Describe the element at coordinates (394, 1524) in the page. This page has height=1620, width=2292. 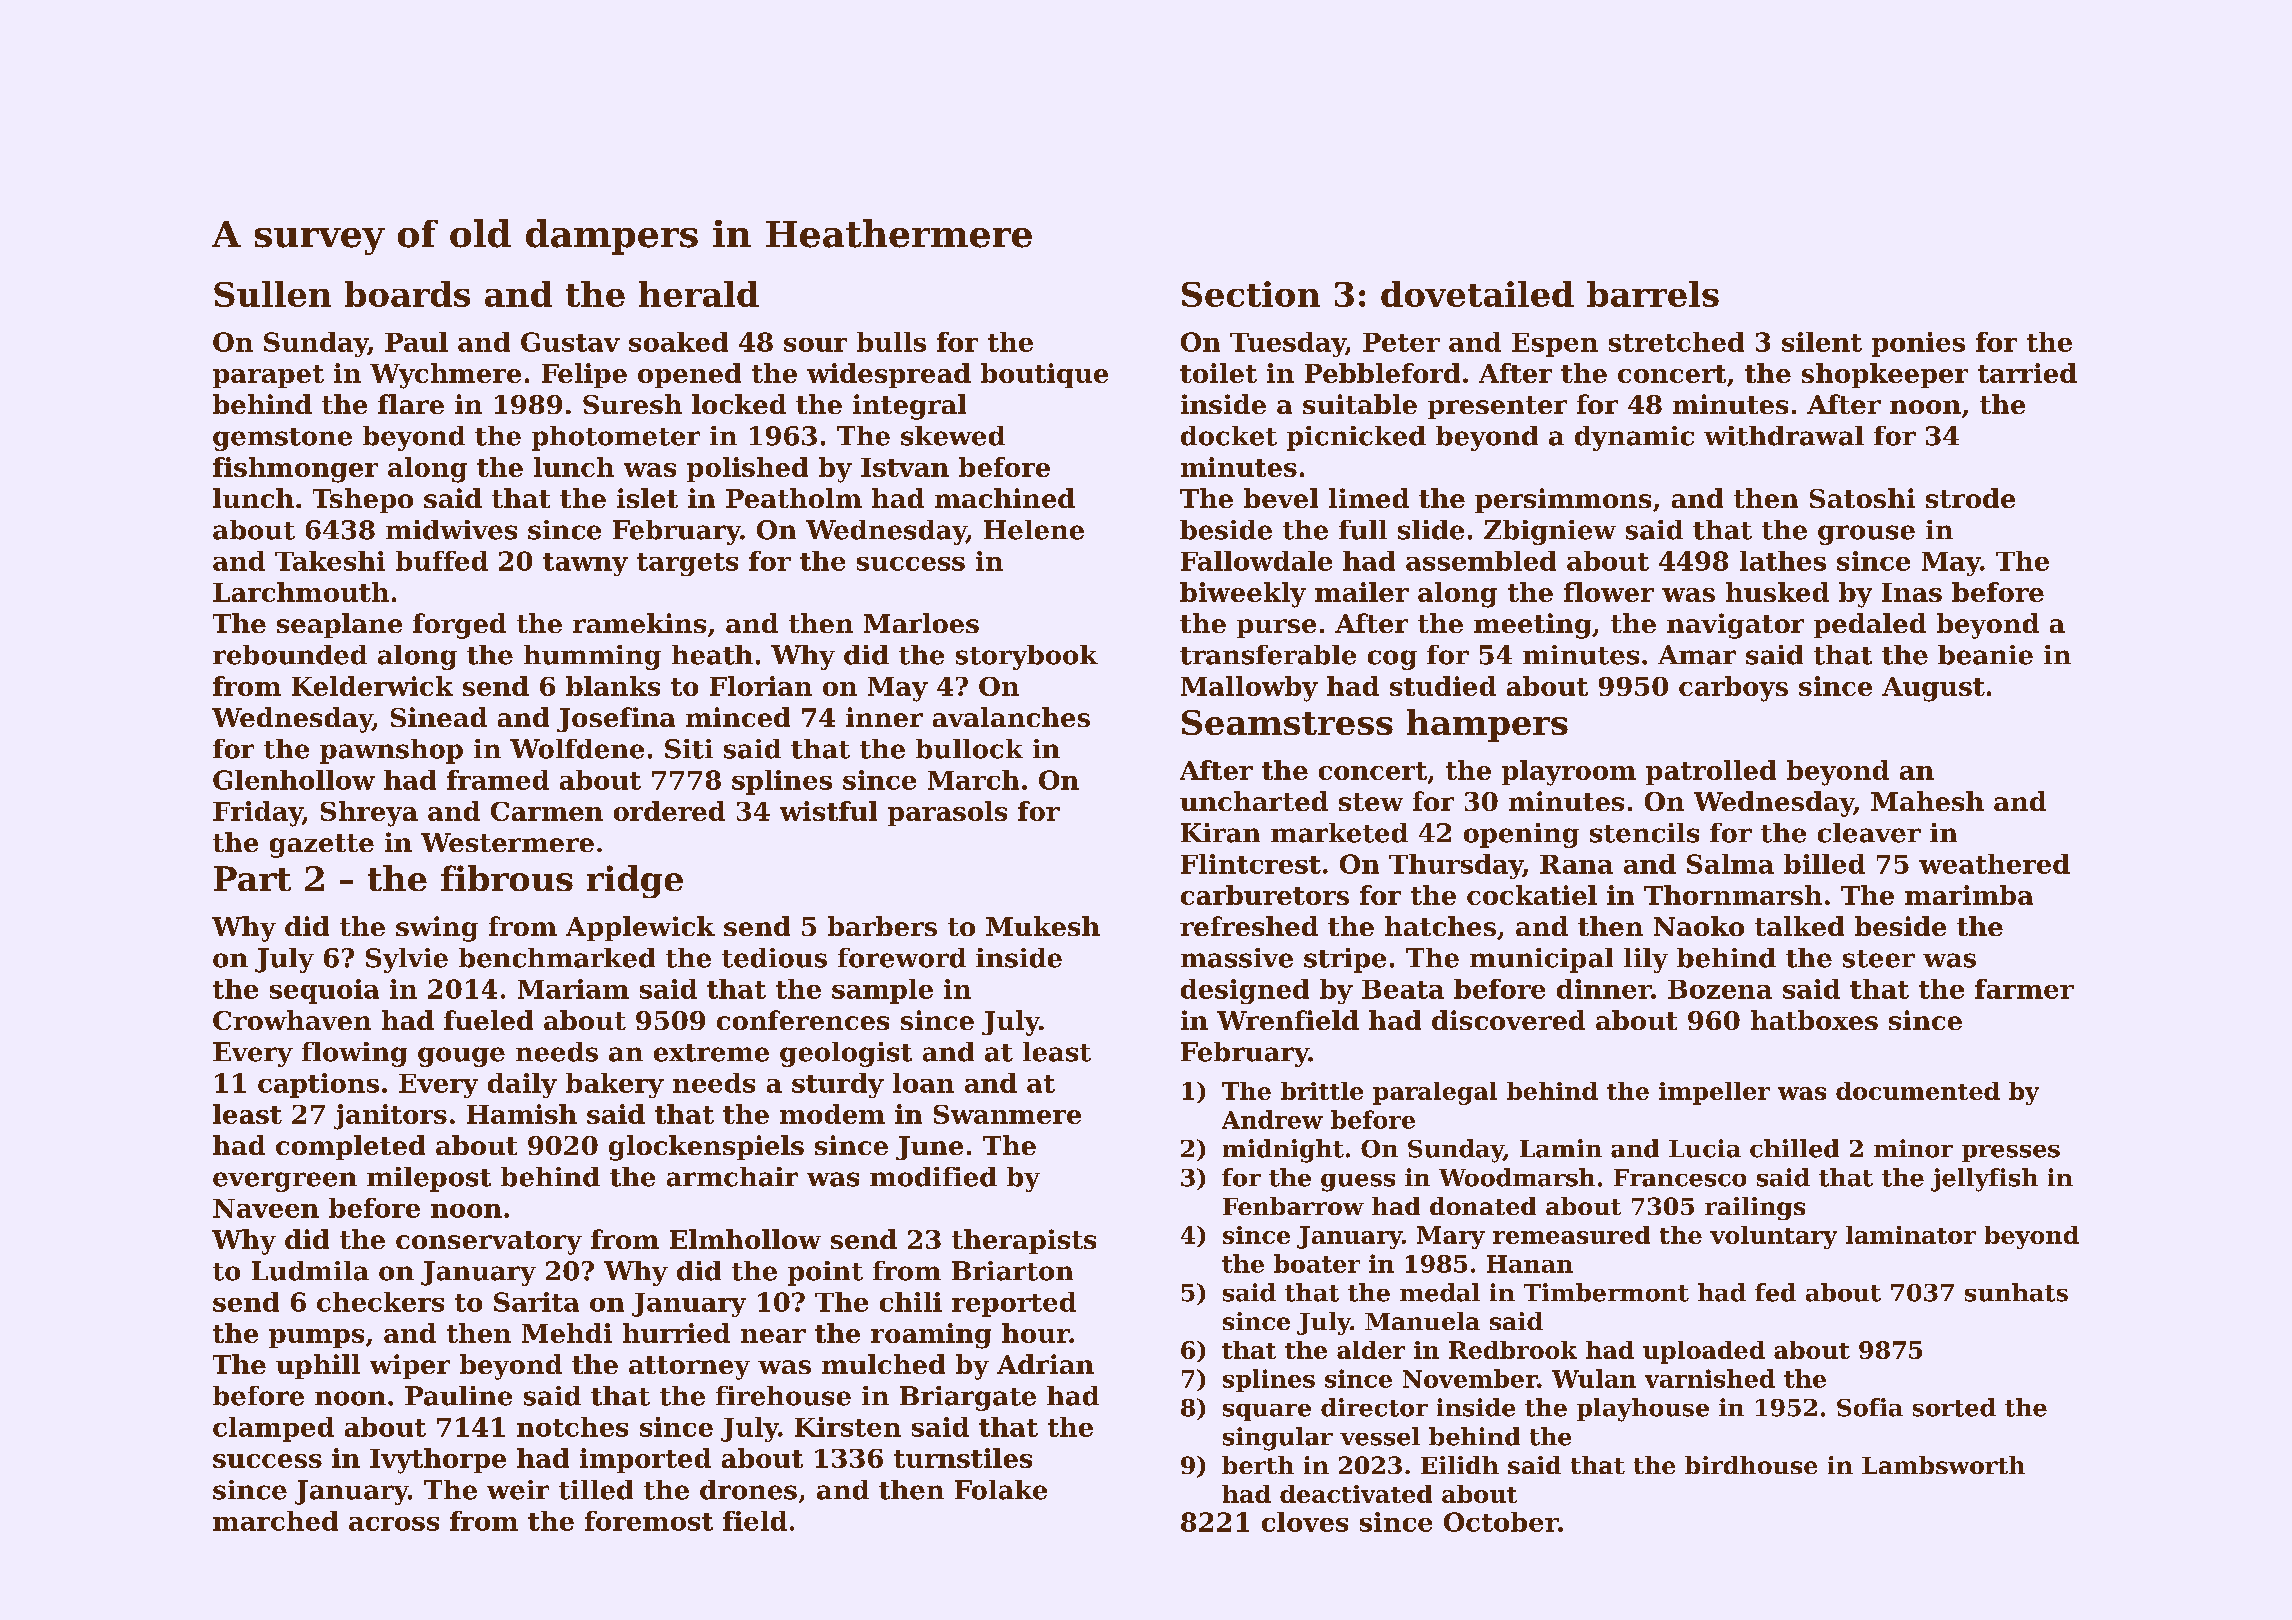
I see `across` at that location.
